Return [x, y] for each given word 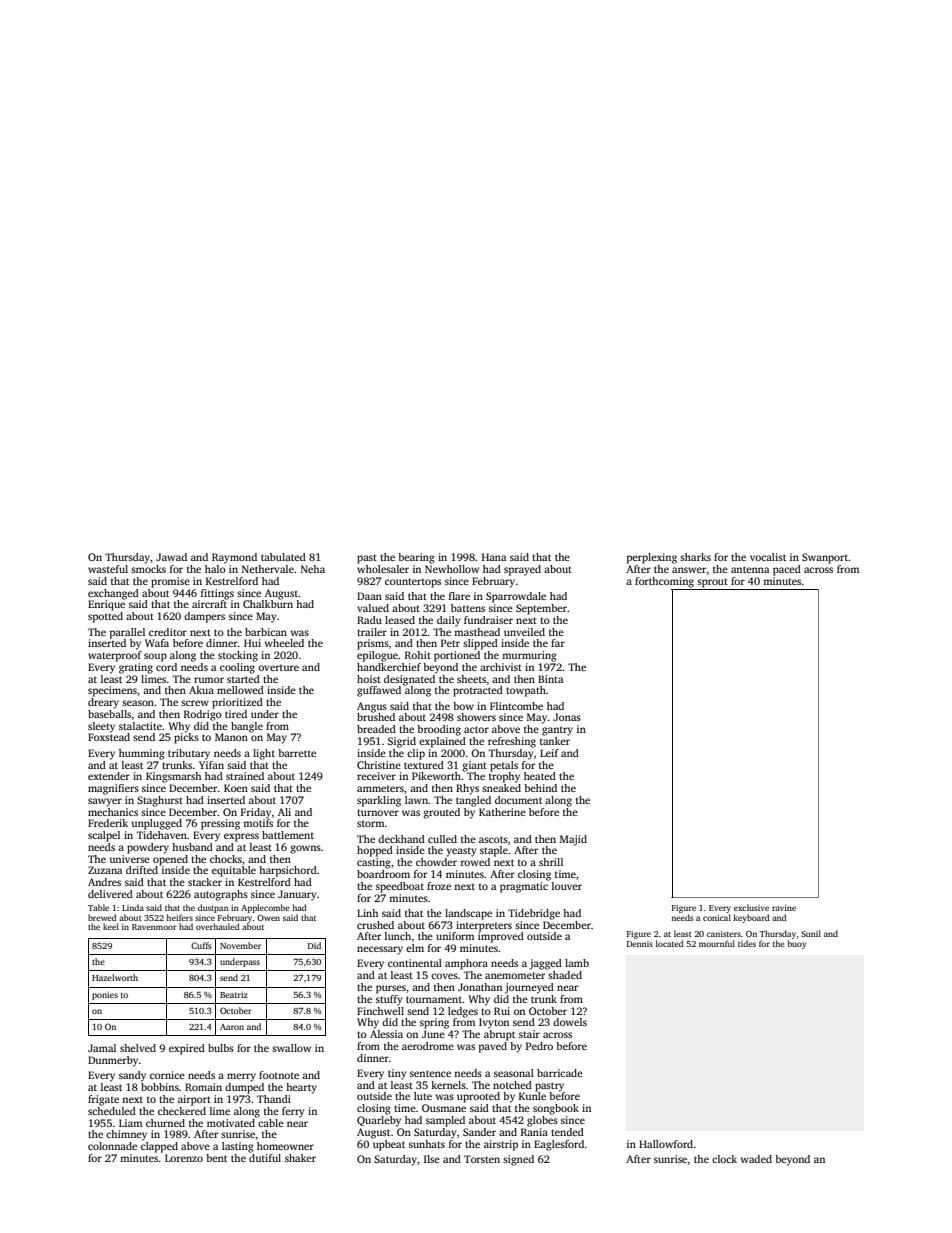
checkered [182, 1111]
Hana [494, 557]
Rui [502, 1011]
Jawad [171, 557]
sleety [101, 727]
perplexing [652, 558]
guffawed [379, 691]
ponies [105, 995]
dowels [570, 1022]
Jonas [567, 717]
